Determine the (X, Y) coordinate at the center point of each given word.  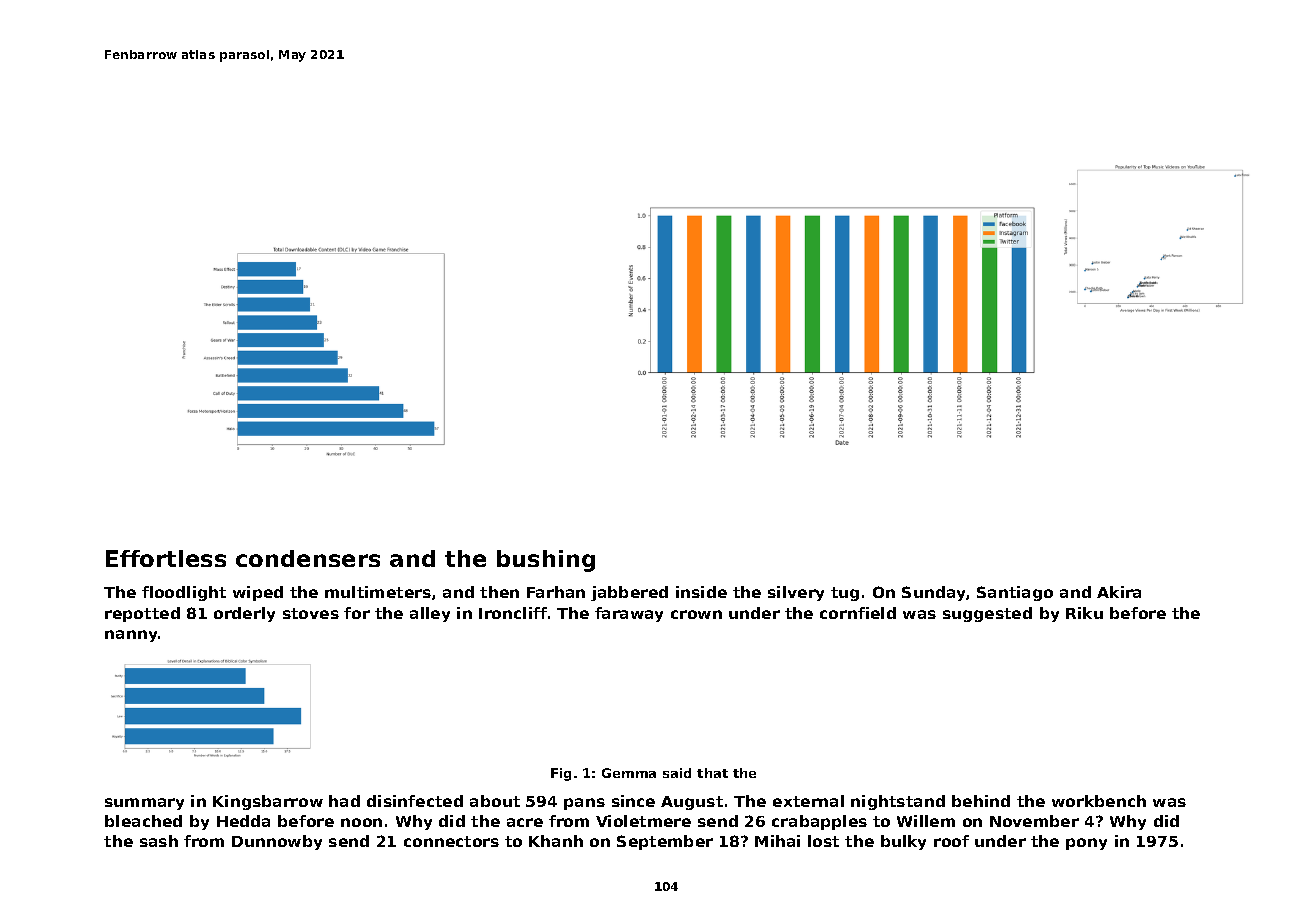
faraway (629, 614)
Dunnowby (277, 842)
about (495, 801)
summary (144, 804)
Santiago (1015, 593)
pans (584, 804)
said (677, 773)
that (712, 773)
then (499, 592)
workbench (1099, 801)
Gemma (629, 773)
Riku (1084, 613)
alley (430, 614)
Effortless (166, 558)
